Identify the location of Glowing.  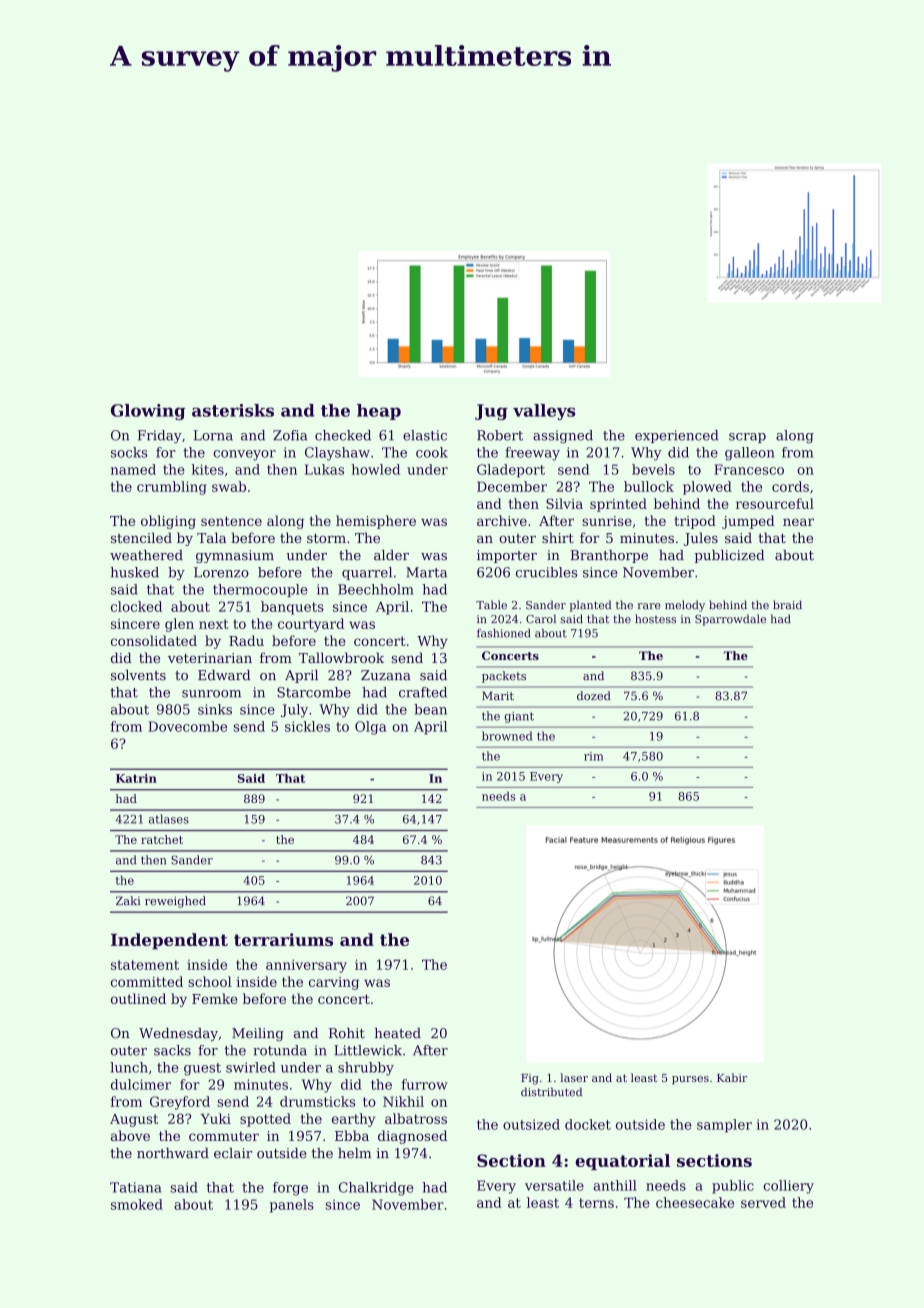
(148, 412).
